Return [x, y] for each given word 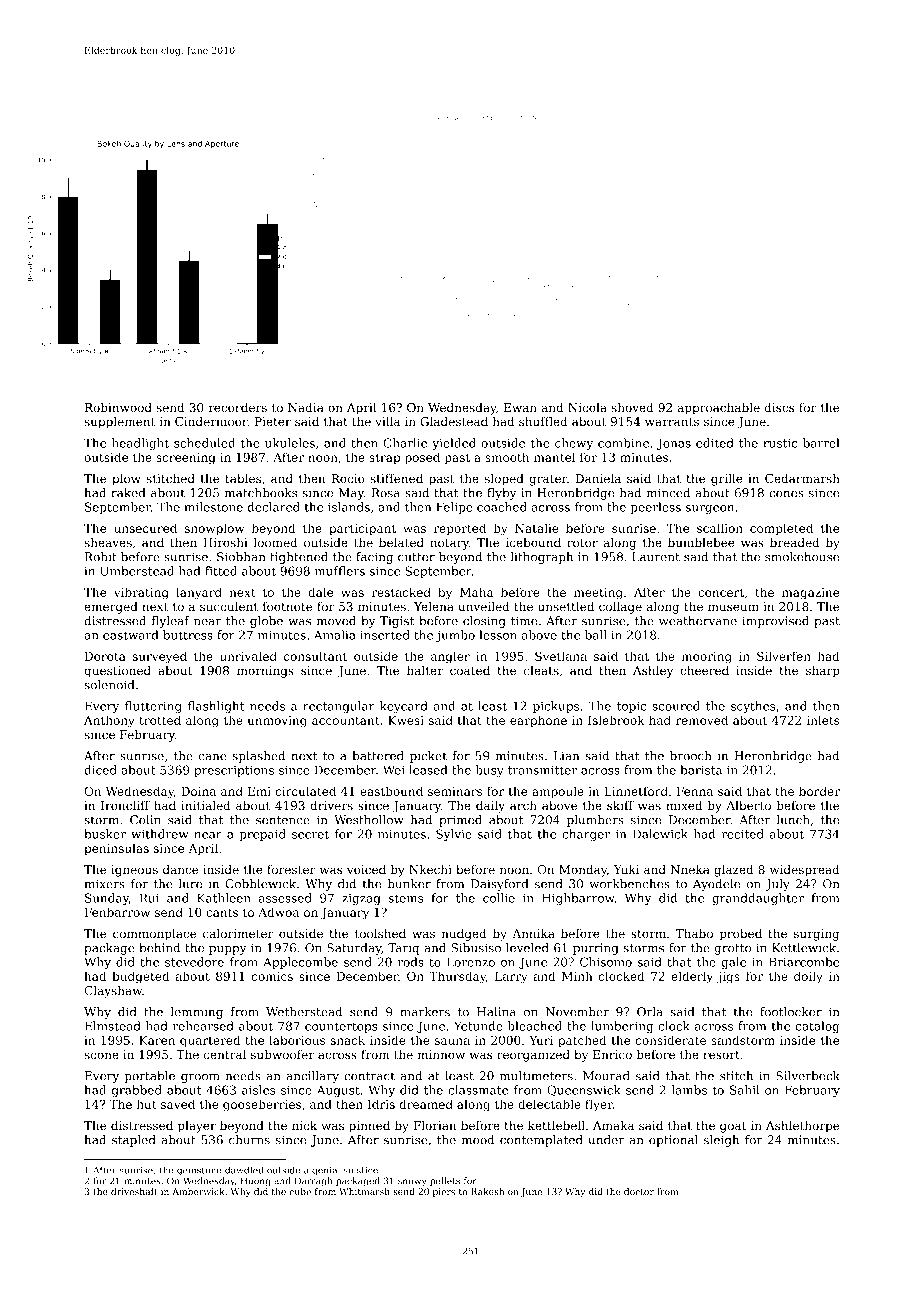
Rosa [385, 493]
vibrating [141, 593]
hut [147, 1104]
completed [781, 529]
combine [623, 443]
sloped [504, 480]
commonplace [154, 935]
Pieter [273, 421]
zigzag [361, 899]
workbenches [629, 884]
